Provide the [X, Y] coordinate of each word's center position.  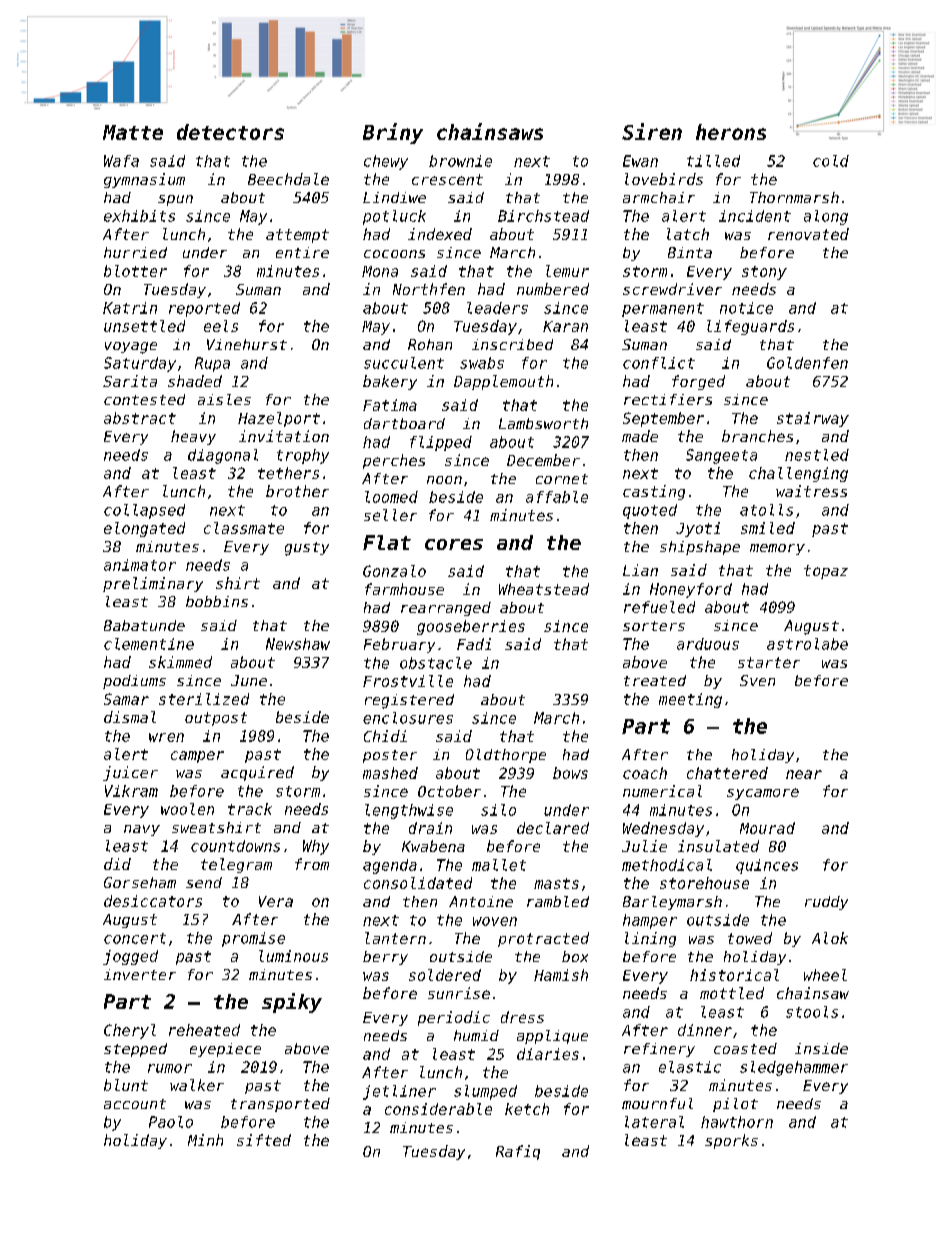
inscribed [512, 344]
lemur [567, 271]
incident [755, 216]
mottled [732, 993]
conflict [659, 363]
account [135, 1104]
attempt [297, 236]
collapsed [144, 511]
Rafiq [518, 1152]
